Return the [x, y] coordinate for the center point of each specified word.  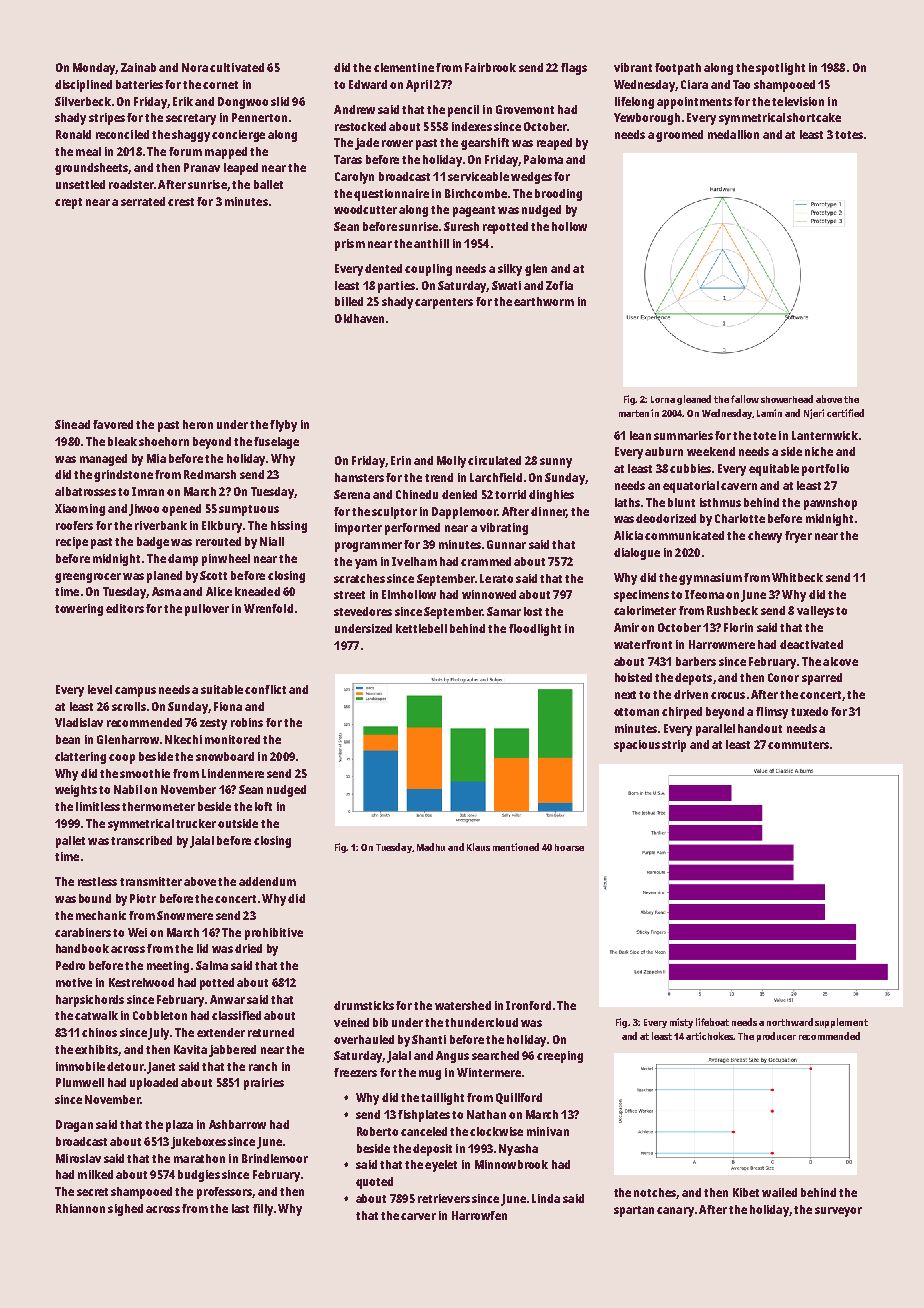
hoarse [569, 847]
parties [396, 287]
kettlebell [421, 628]
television [798, 101]
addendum [267, 881]
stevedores [363, 611]
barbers [696, 661]
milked [95, 1174]
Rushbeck [732, 610]
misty [681, 1023]
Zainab [138, 67]
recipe [72, 543]
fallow [745, 399]
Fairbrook [490, 67]
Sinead [72, 424]
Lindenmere [233, 773]
